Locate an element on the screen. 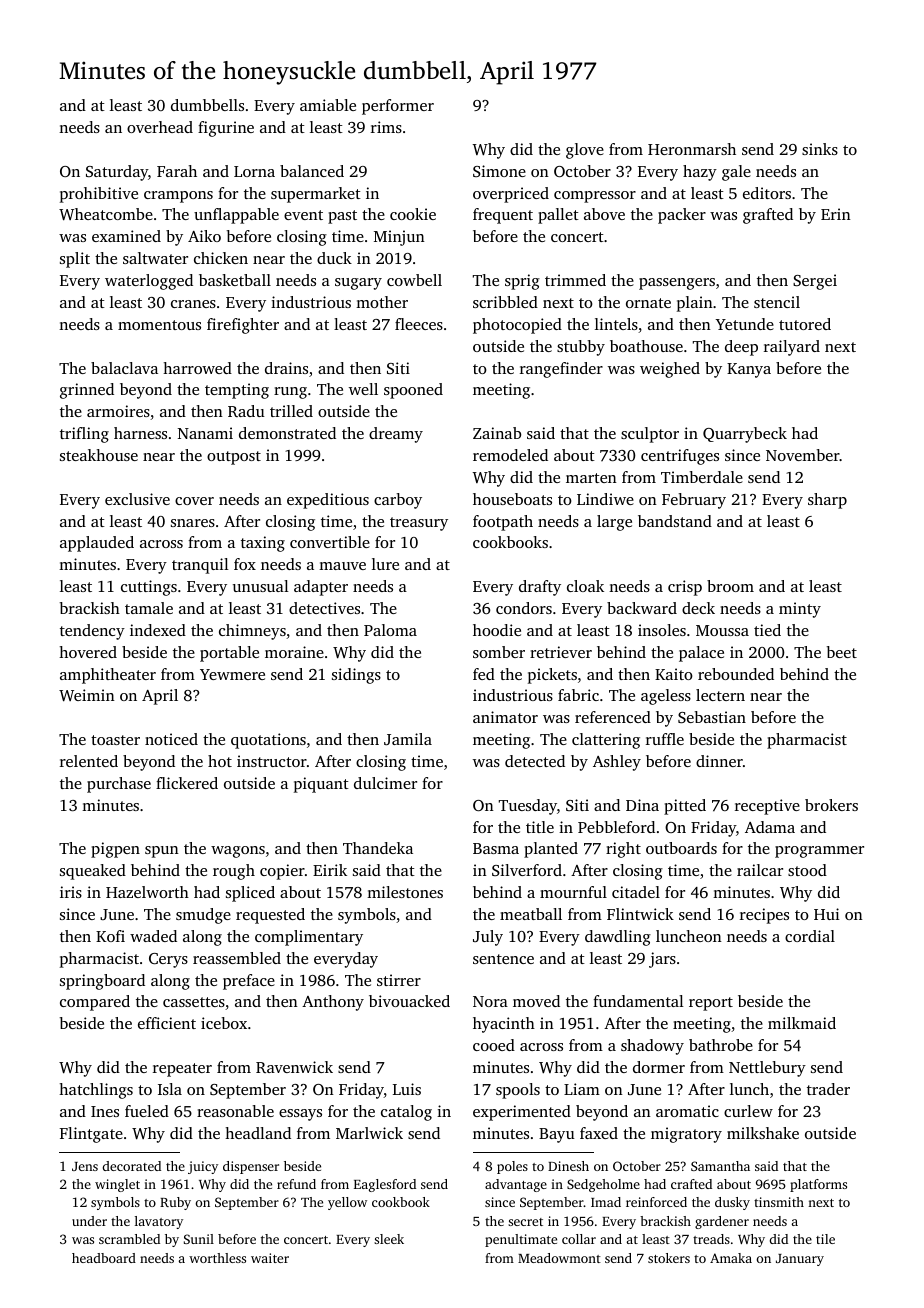 The width and height of the screenshot is (924, 1308). headboard is located at coordinates (104, 1258).
